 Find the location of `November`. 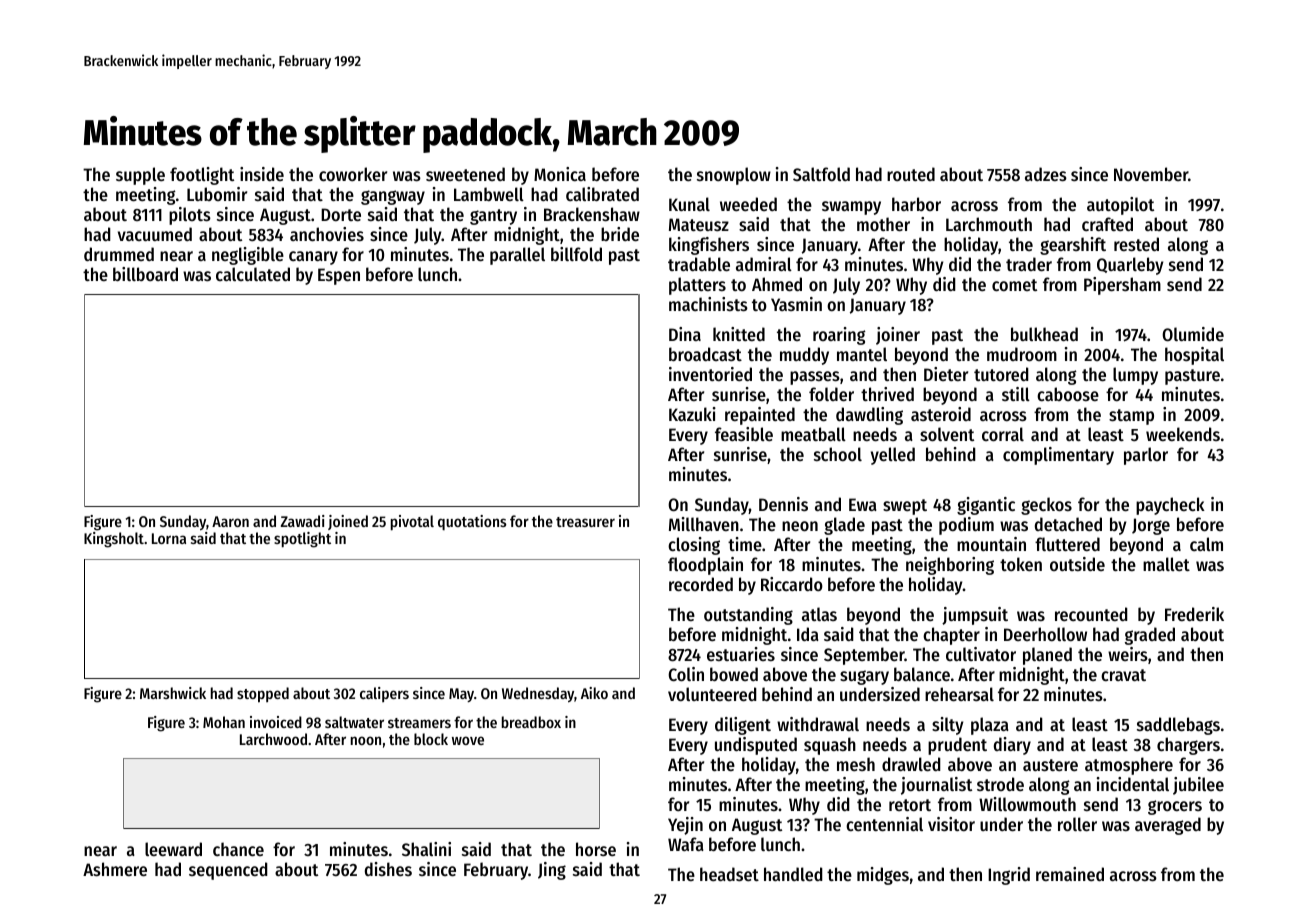

November is located at coordinates (1151, 174).
